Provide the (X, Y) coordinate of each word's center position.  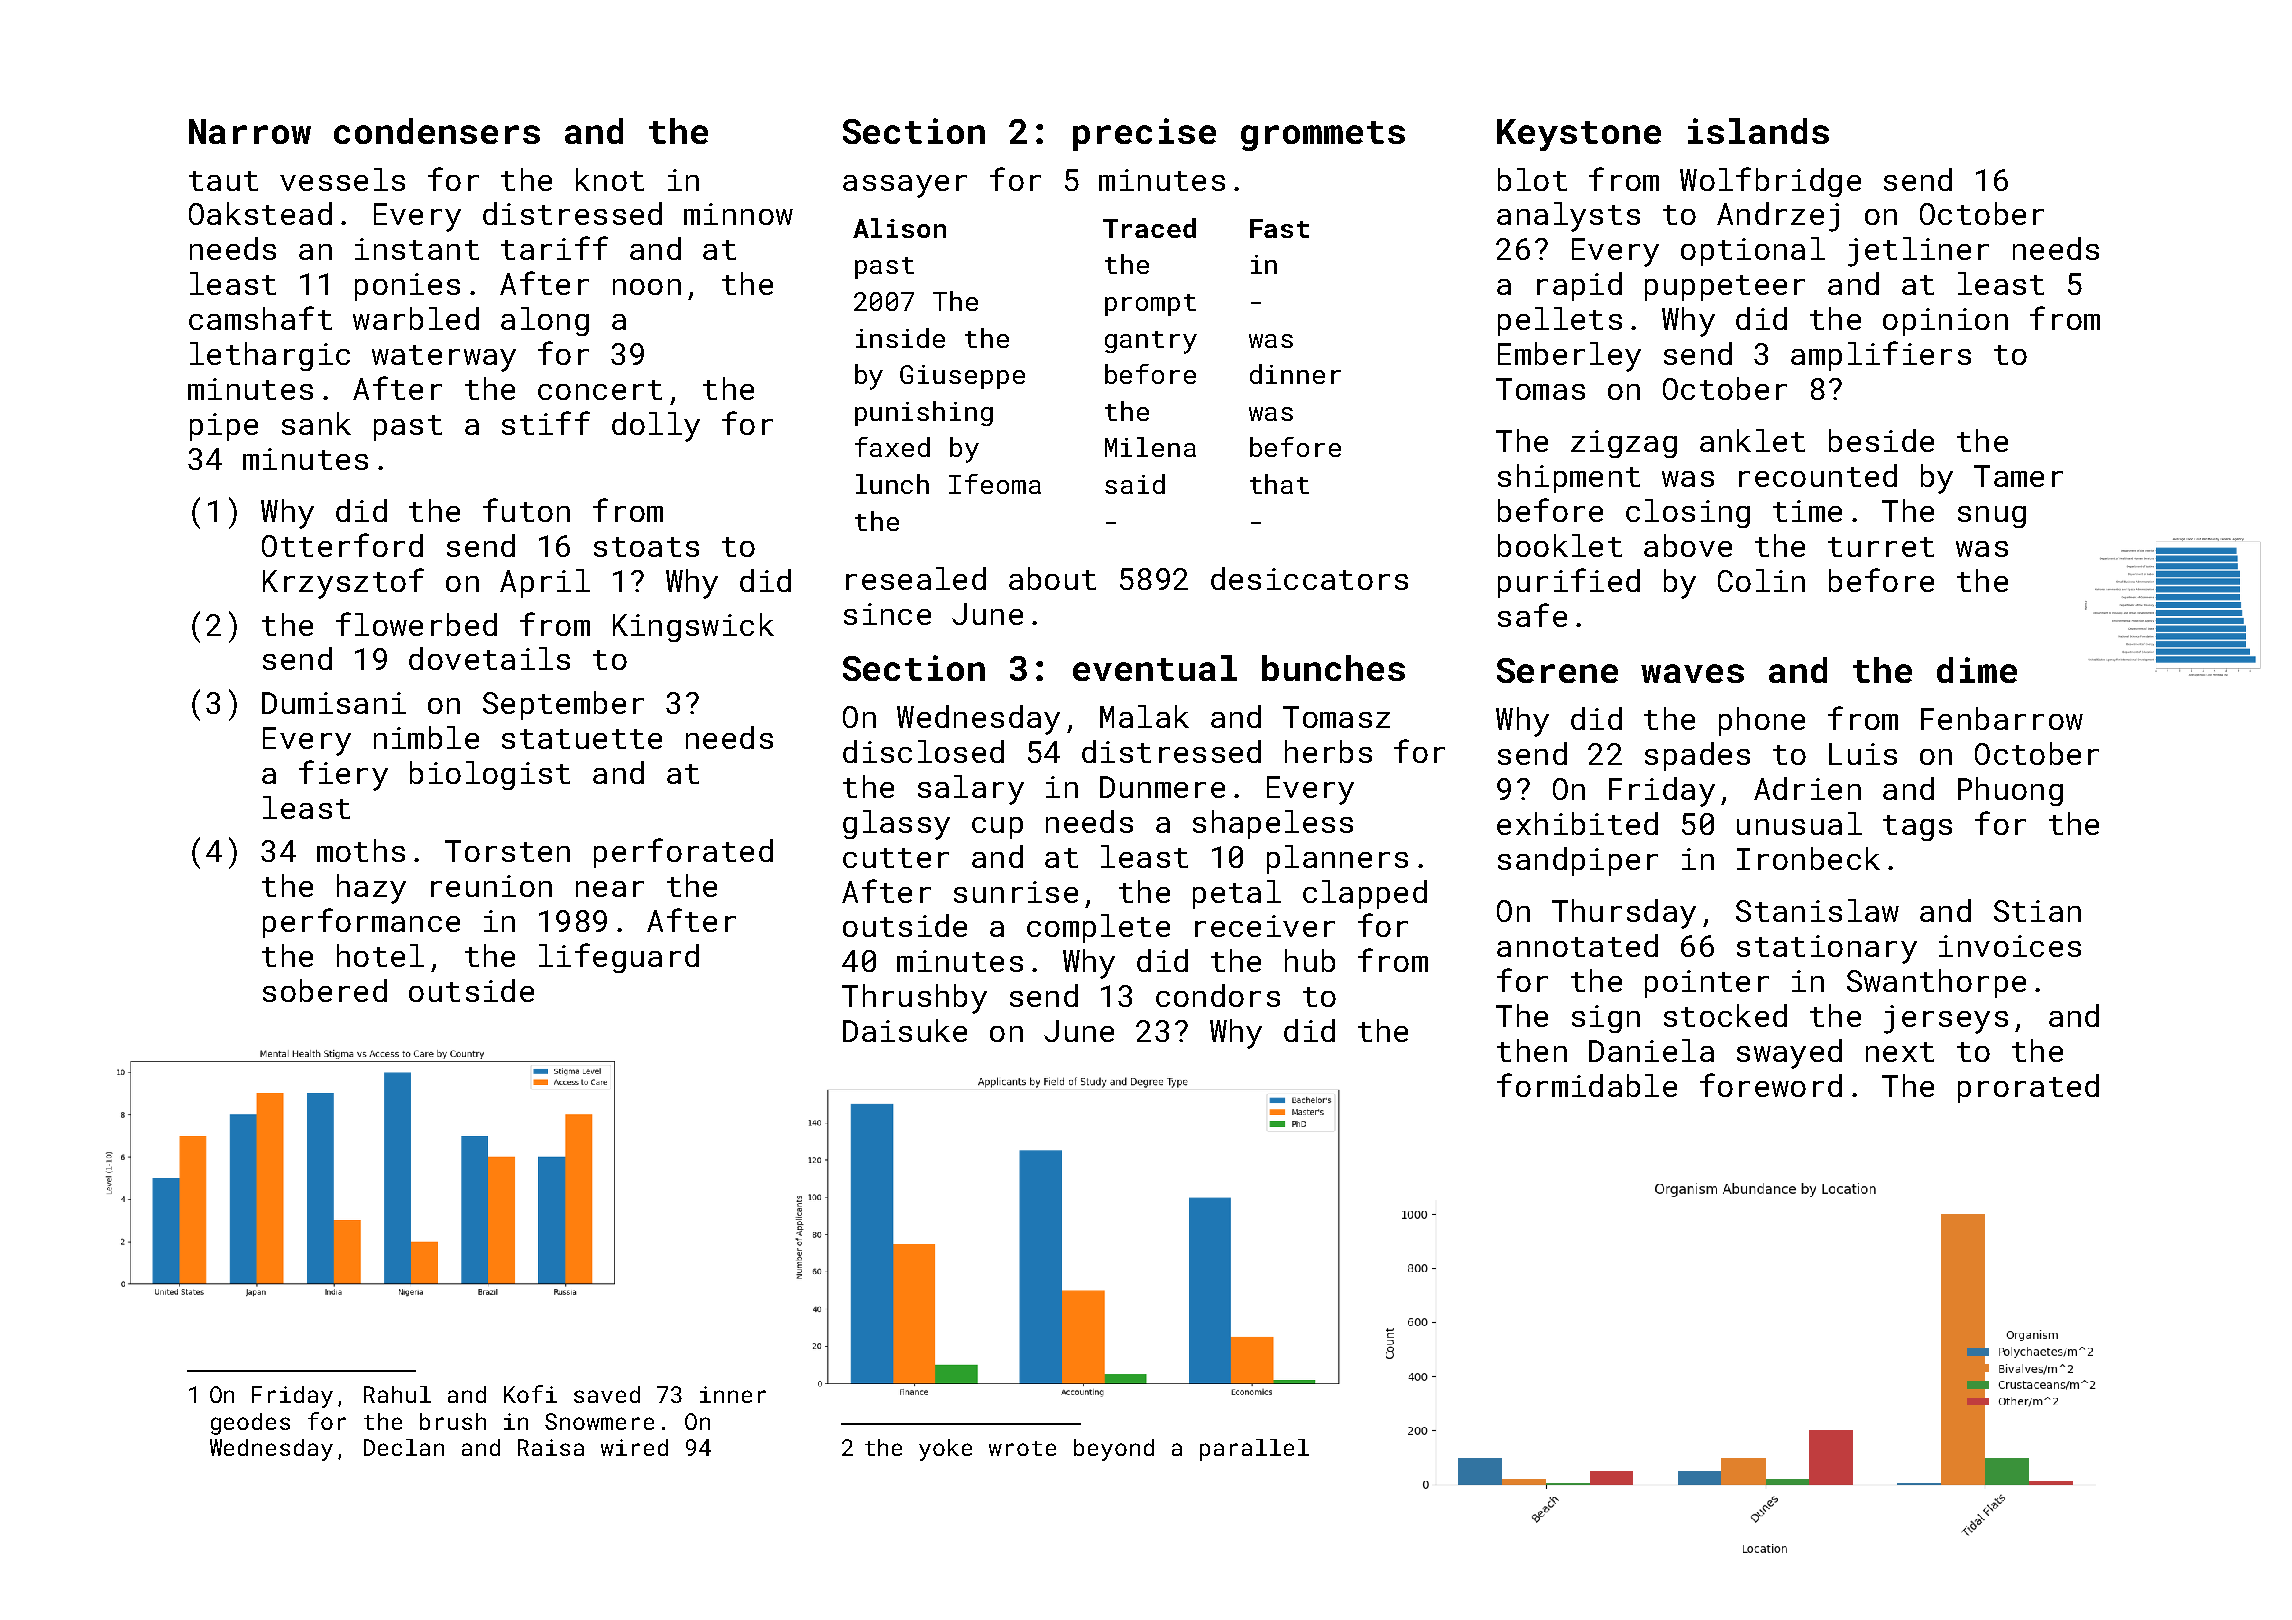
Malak (1144, 716)
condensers (437, 131)
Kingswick (693, 627)
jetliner (1918, 252)
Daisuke (905, 1030)
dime (1977, 670)
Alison (899, 228)
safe (1532, 615)
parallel (1254, 1450)
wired (634, 1447)
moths (361, 850)
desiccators (1309, 578)
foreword (1771, 1085)
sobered (325, 990)
